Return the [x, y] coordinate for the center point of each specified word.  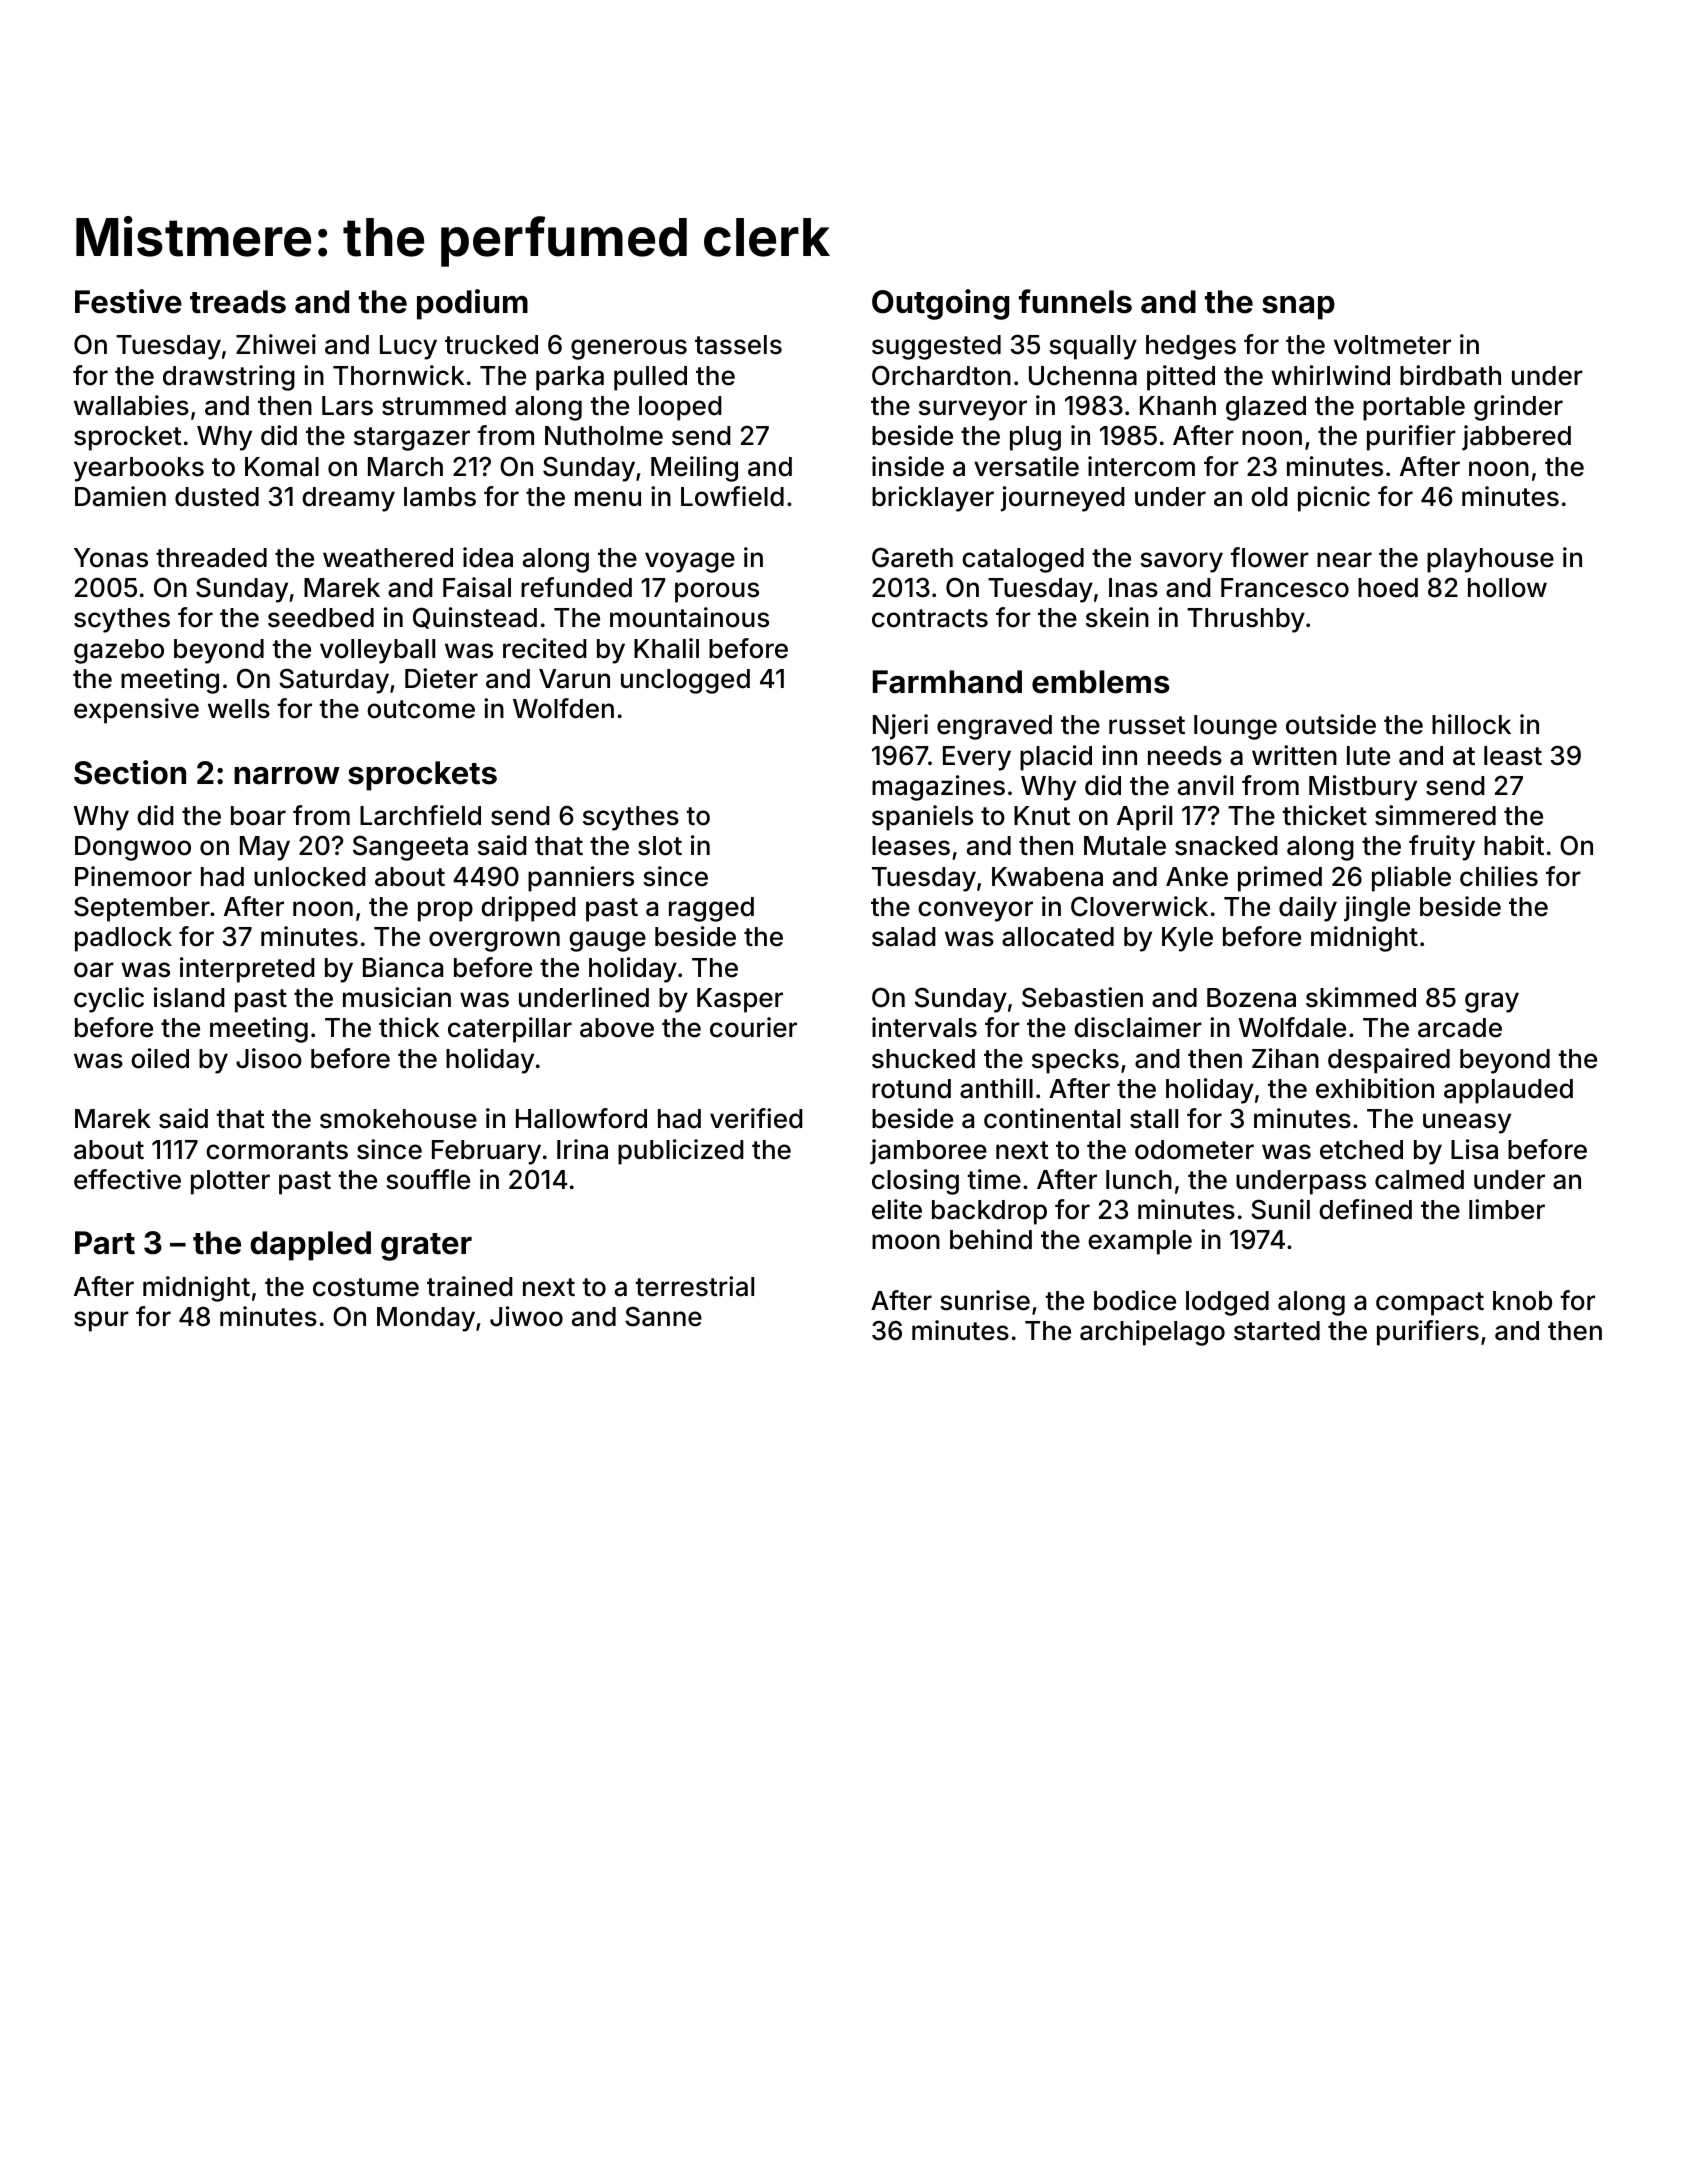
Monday [426, 1319]
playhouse [1490, 560]
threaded [211, 558]
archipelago [1152, 1333]
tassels [738, 345]
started [1277, 1331]
